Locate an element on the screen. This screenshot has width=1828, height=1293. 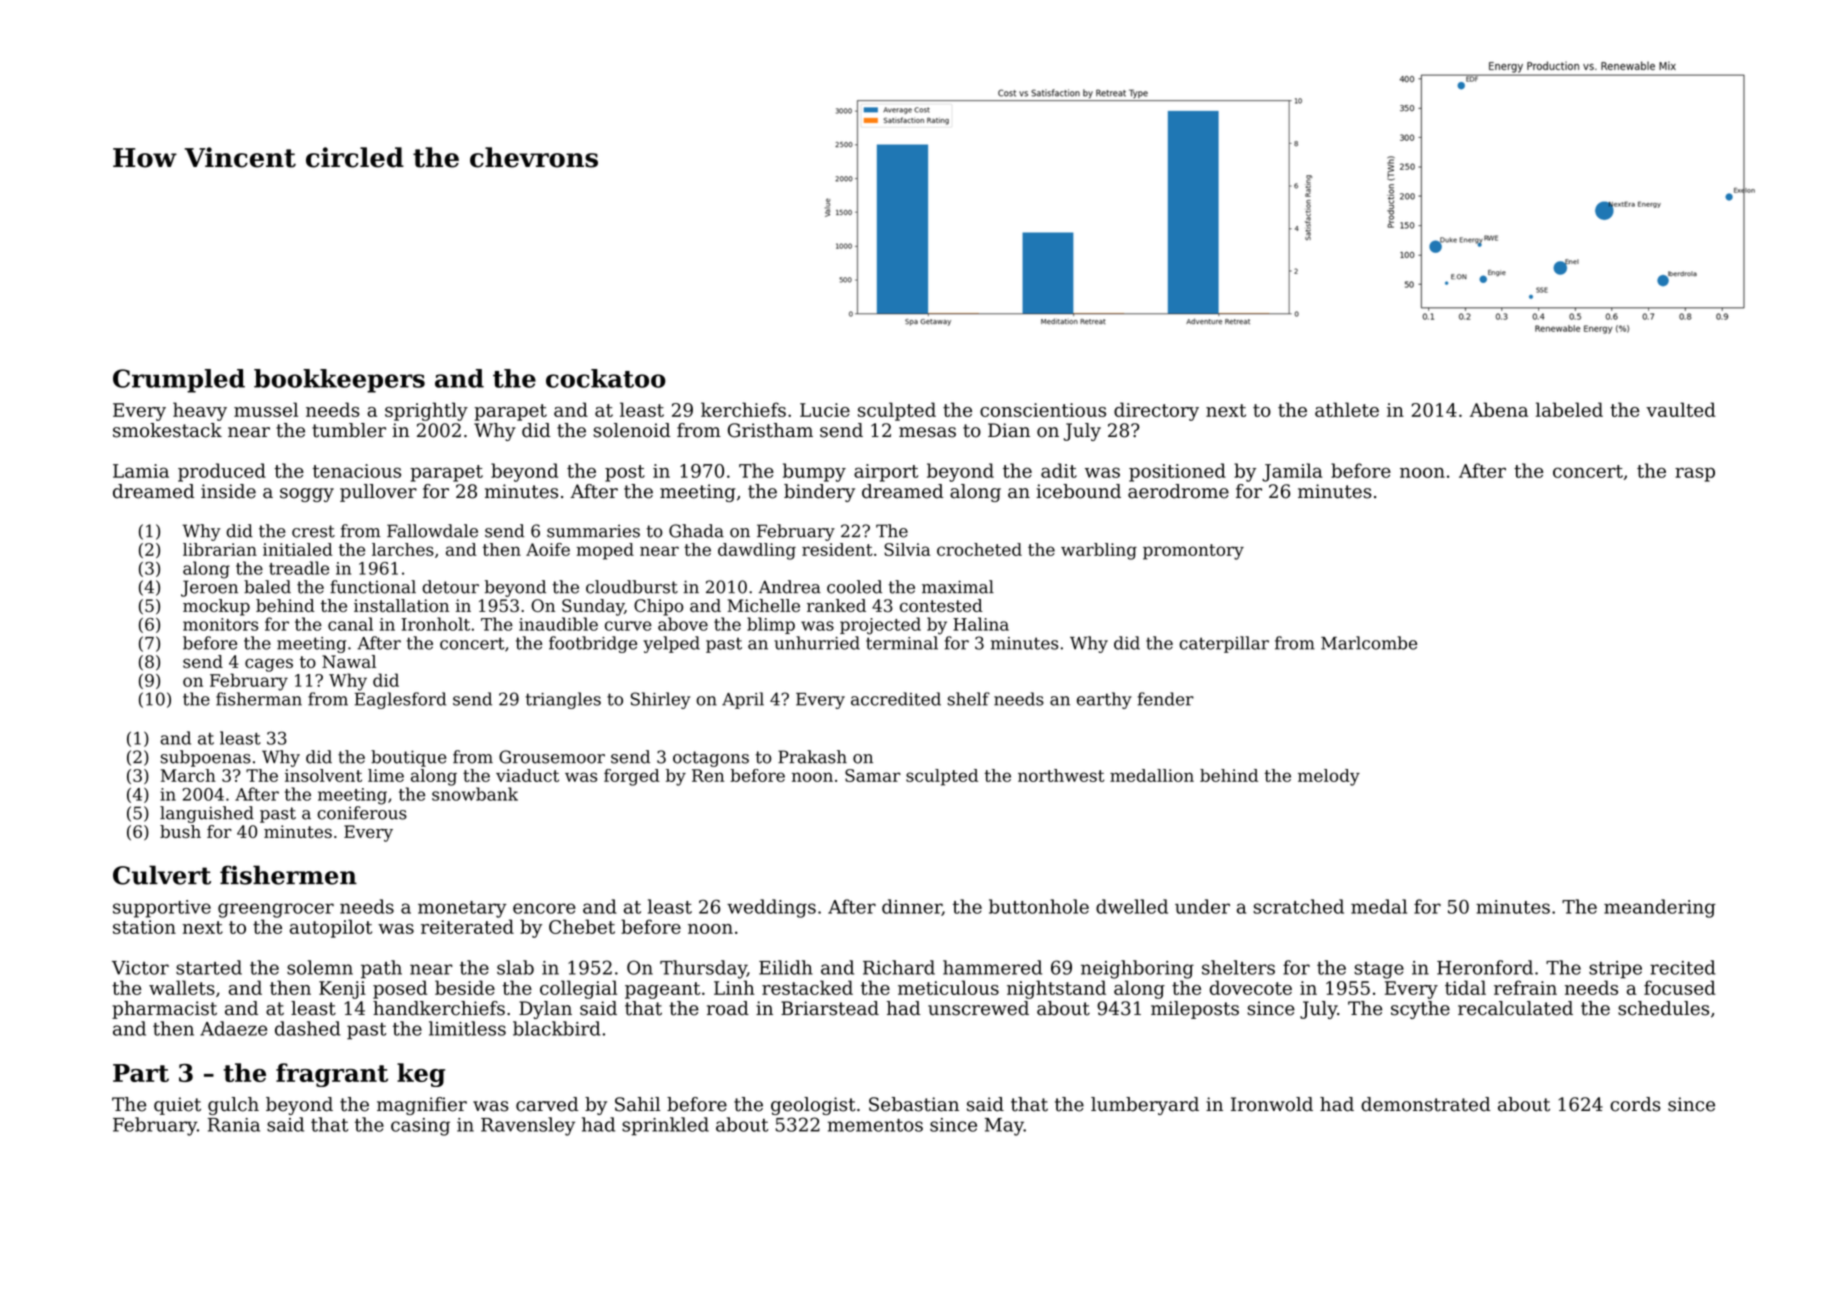
path is located at coordinates (381, 969).
